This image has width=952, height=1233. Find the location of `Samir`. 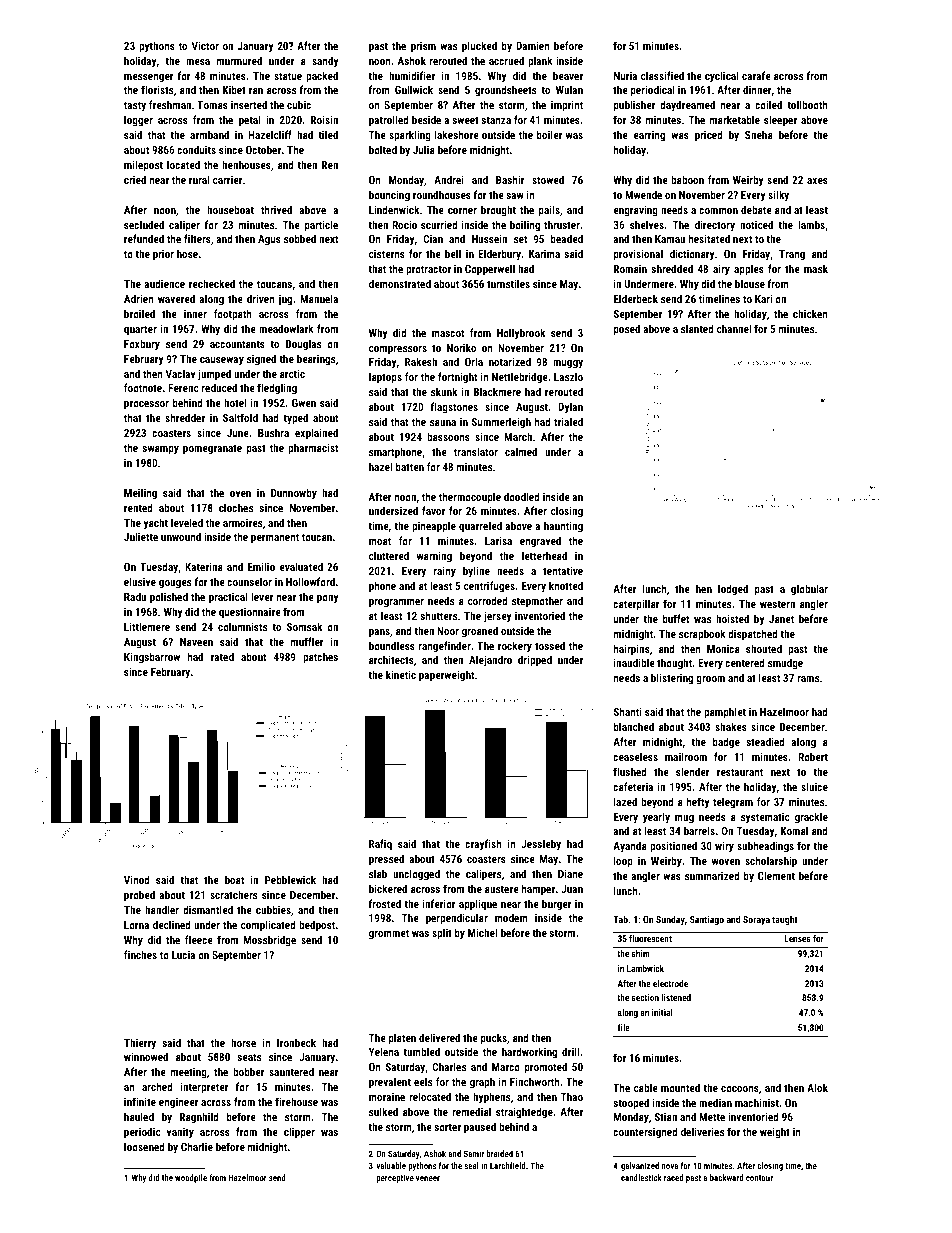

Samir is located at coordinates (474, 1153).
